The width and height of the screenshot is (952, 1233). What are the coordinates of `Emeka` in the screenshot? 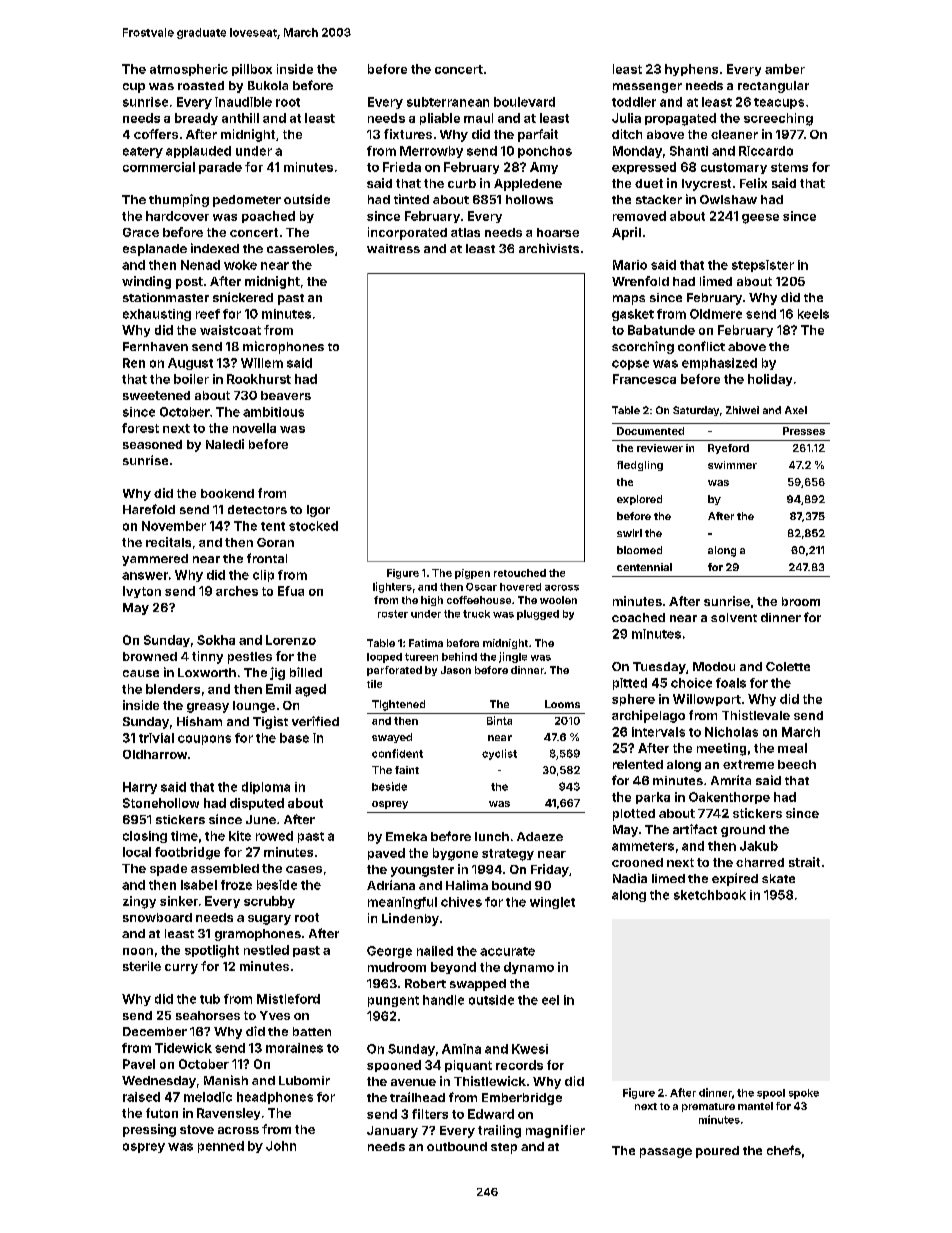 It's located at (406, 836).
